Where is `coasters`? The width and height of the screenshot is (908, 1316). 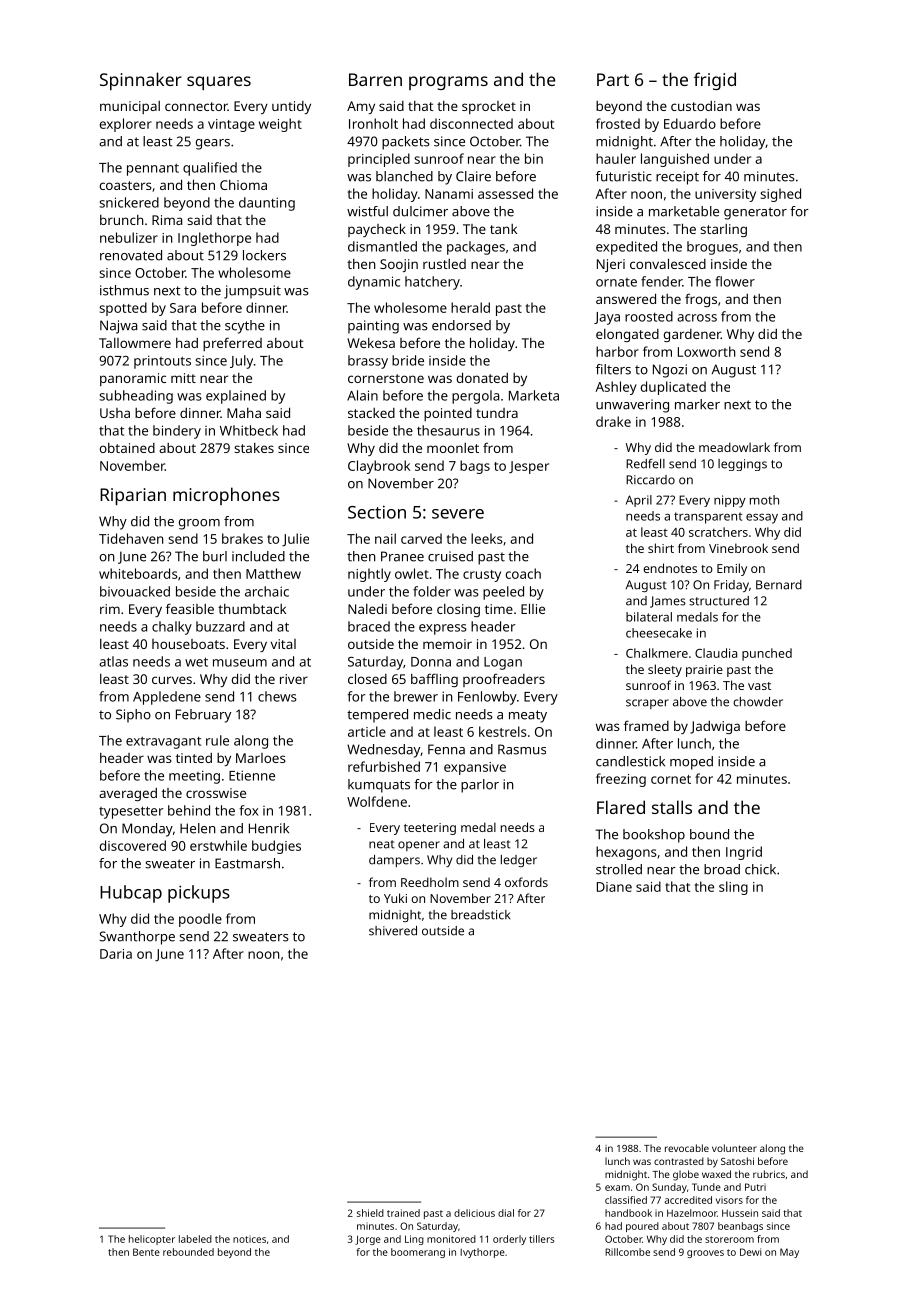
coasters is located at coordinates (126, 185).
